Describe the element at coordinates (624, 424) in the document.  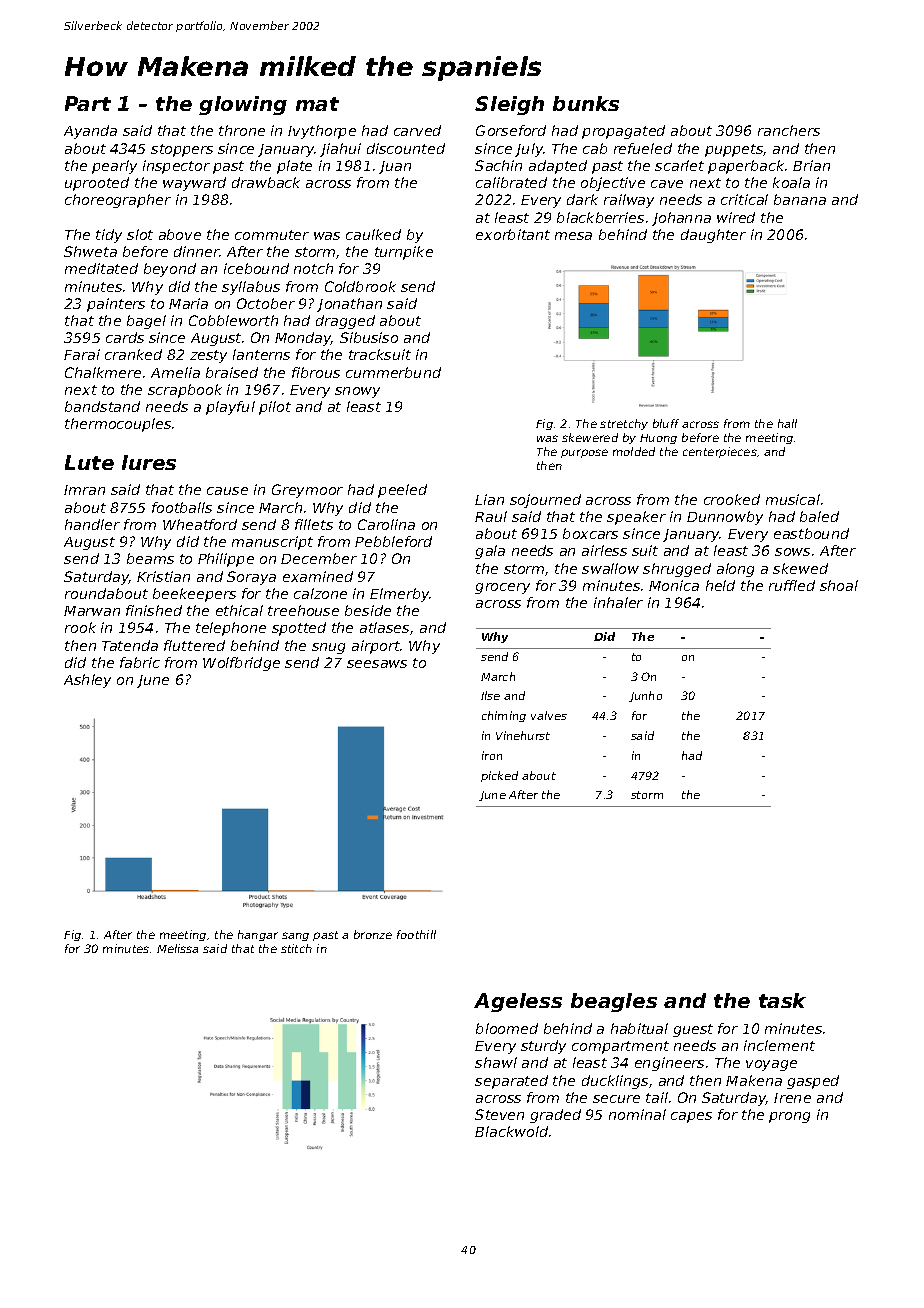
I see `stretchy` at that location.
